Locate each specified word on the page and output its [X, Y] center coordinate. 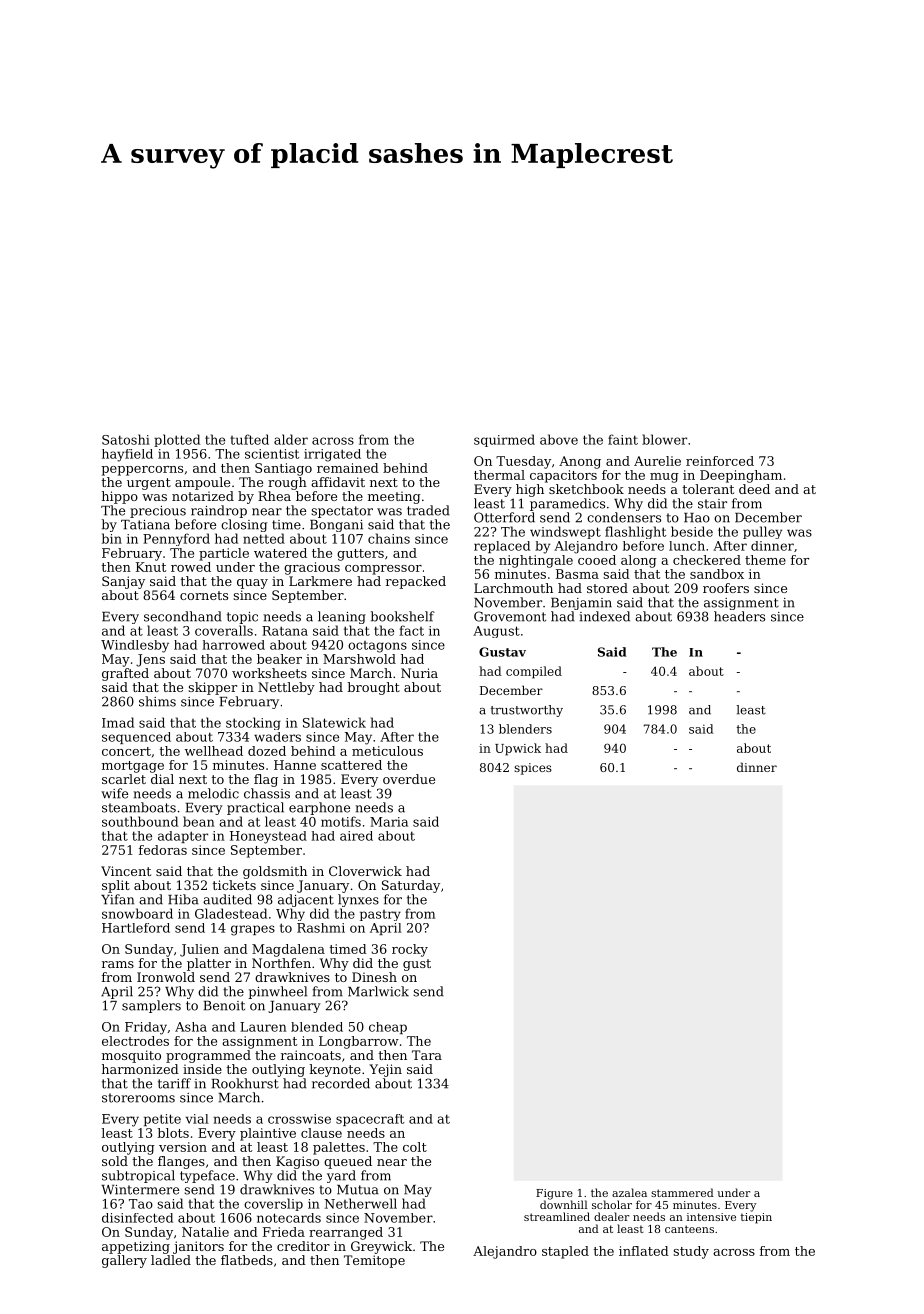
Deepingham [741, 476]
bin [112, 538]
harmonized [140, 1069]
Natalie [205, 1232]
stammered [682, 1192]
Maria [389, 822]
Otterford [504, 517]
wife [114, 793]
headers [739, 616]
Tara [427, 1055]
